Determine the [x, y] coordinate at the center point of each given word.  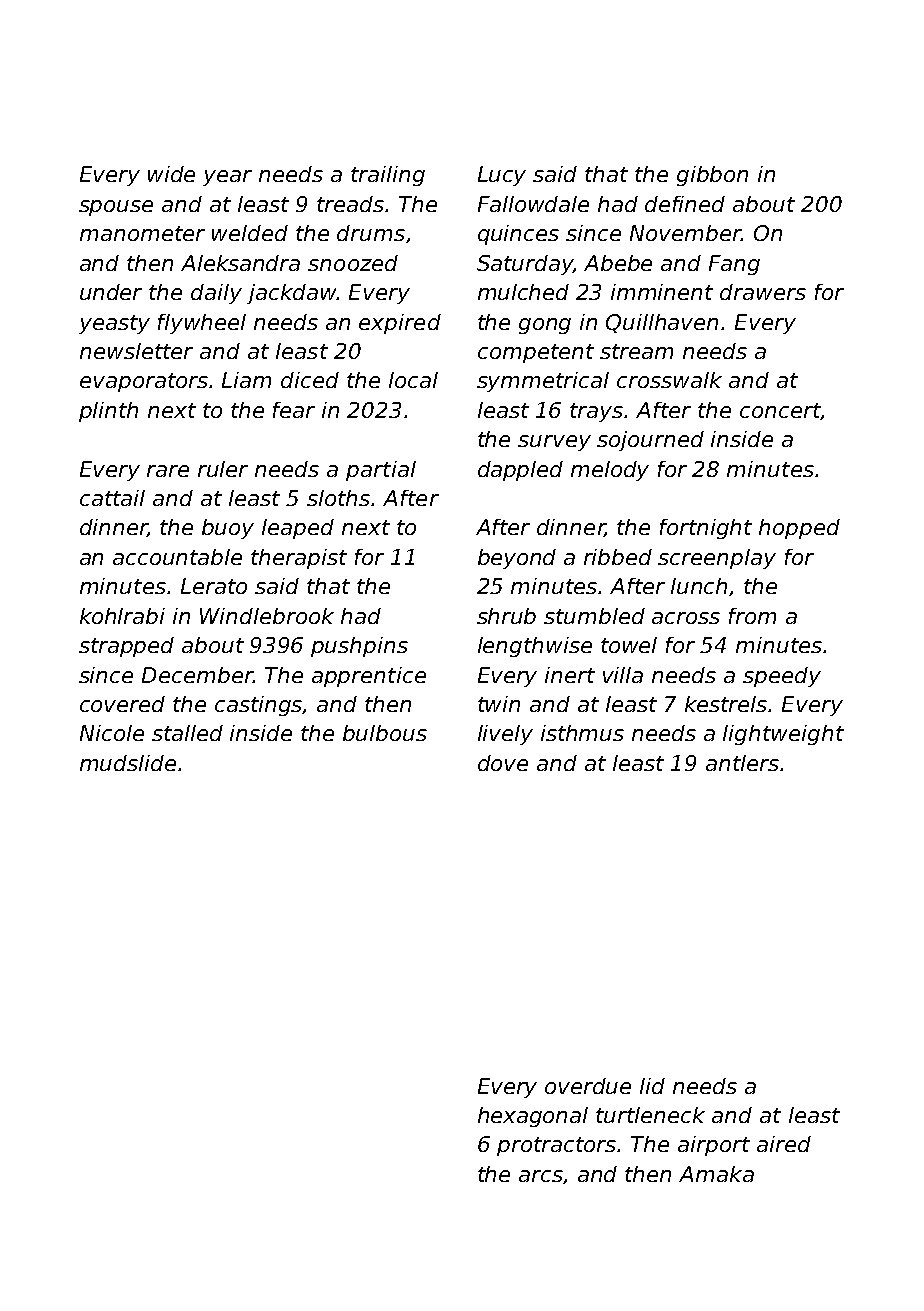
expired [400, 324]
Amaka [716, 1174]
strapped [126, 647]
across [686, 618]
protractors [556, 1146]
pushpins [359, 647]
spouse [116, 208]
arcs [541, 1177]
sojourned [650, 441]
